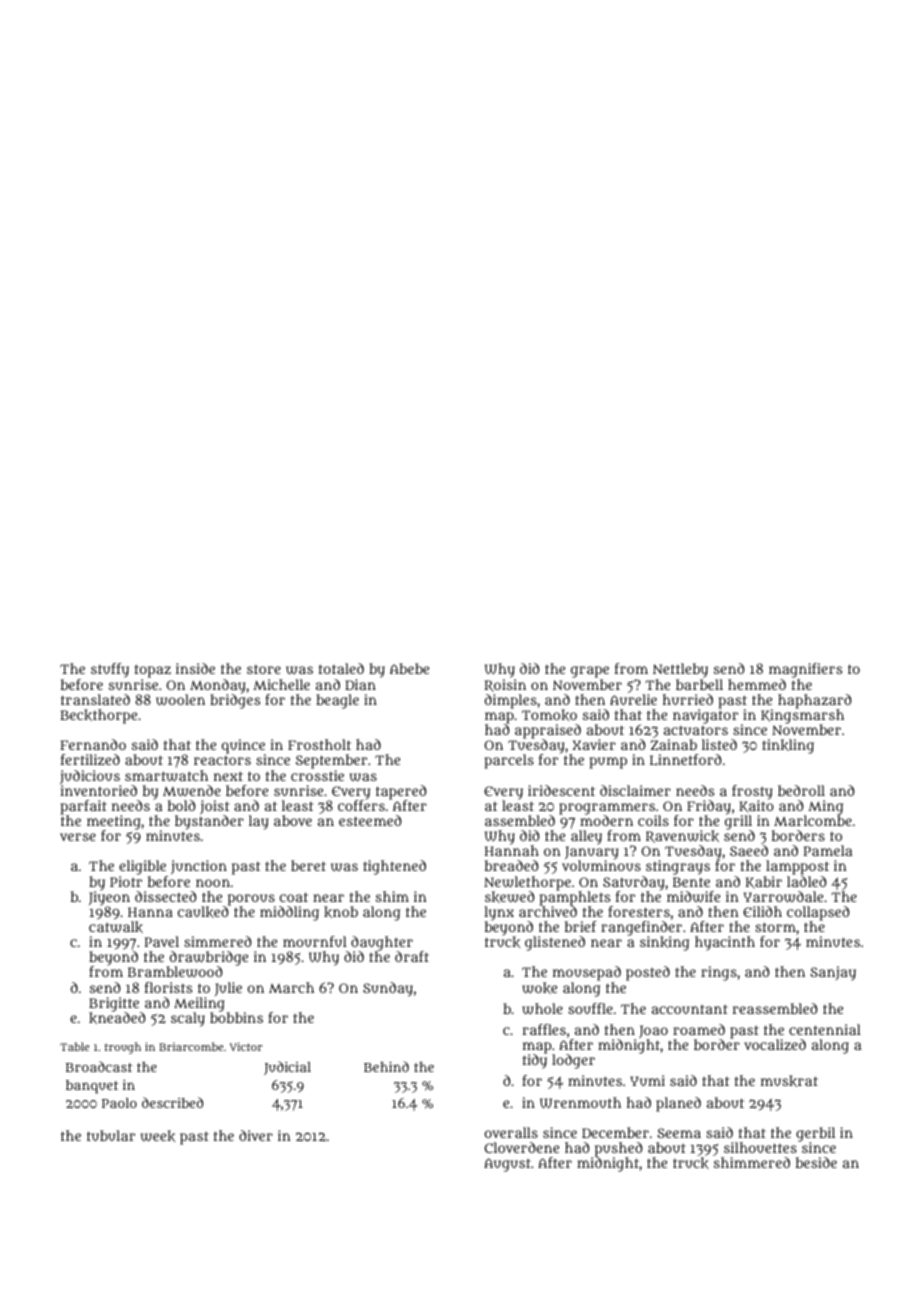  What do you see at coordinates (590, 672) in the document?
I see `grape` at bounding box center [590, 672].
